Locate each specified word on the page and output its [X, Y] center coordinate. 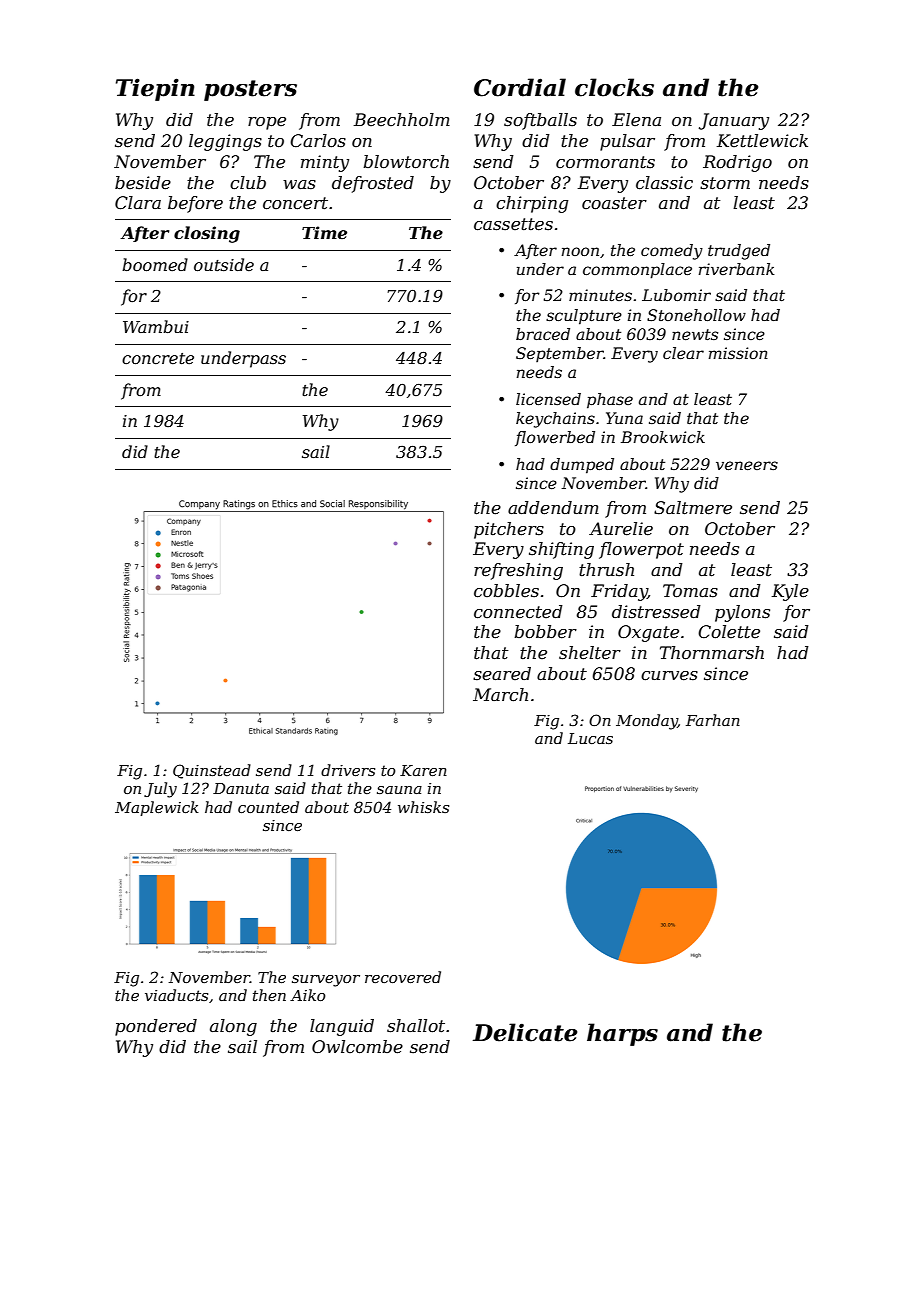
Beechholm [402, 119]
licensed [548, 399]
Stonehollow [696, 315]
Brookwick [663, 437]
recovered [403, 977]
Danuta [241, 788]
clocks [614, 87]
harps [622, 1034]
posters [250, 90]
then [269, 995]
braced [543, 334]
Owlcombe [357, 1047]
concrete [158, 358]
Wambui [156, 326]
